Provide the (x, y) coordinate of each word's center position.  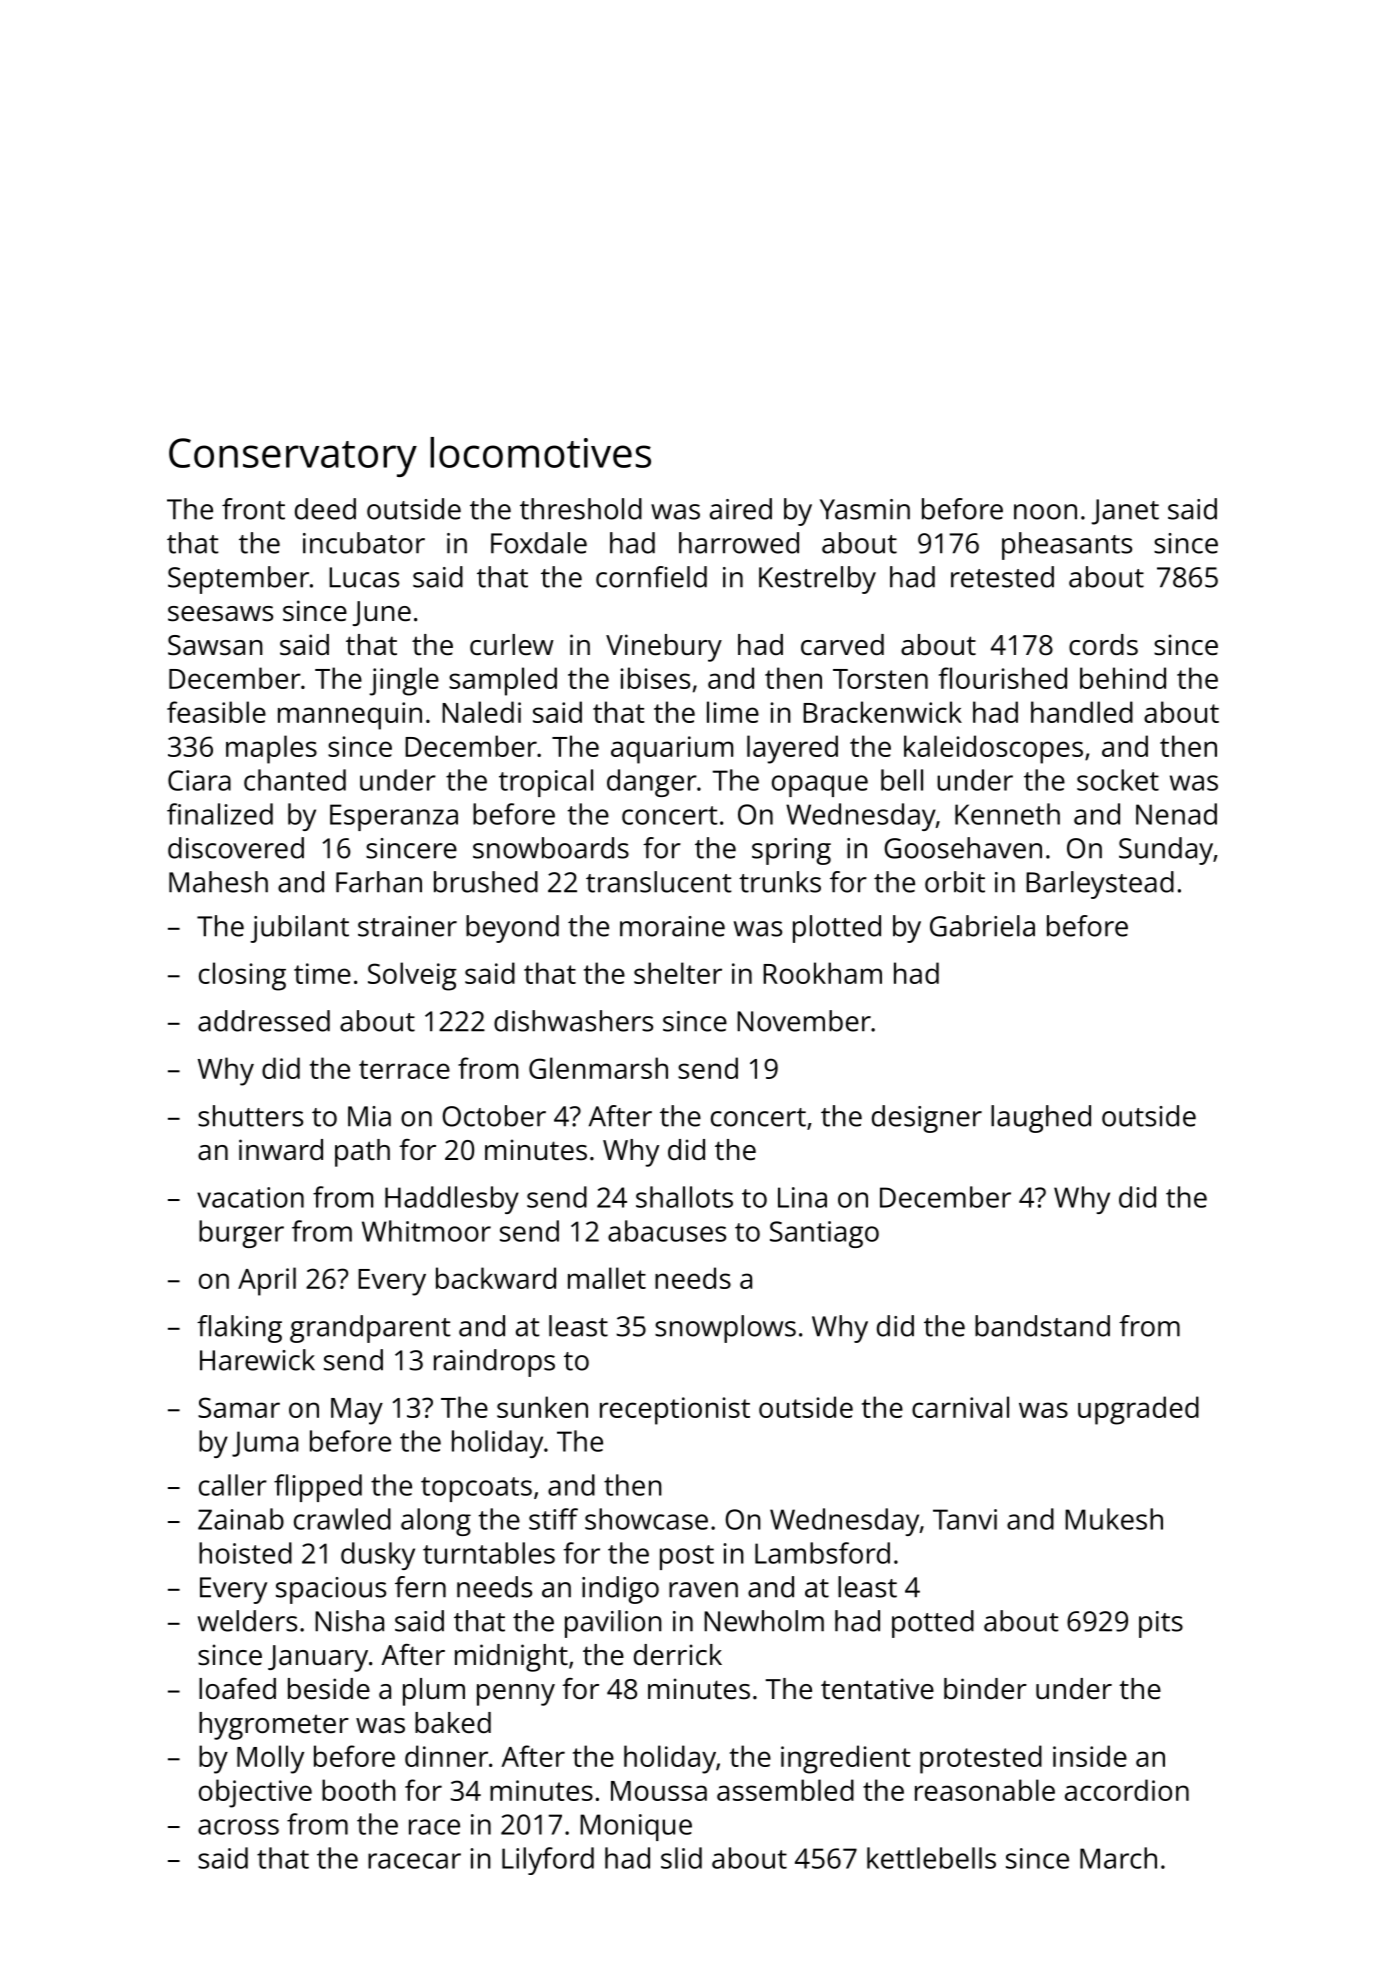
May (357, 1411)
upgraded (1138, 1410)
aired (741, 509)
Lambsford (822, 1553)
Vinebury (664, 648)
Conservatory (293, 457)
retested (1002, 577)
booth (359, 1790)
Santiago (824, 1234)
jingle (404, 681)
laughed (1041, 1119)
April (267, 1281)
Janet (1125, 512)
